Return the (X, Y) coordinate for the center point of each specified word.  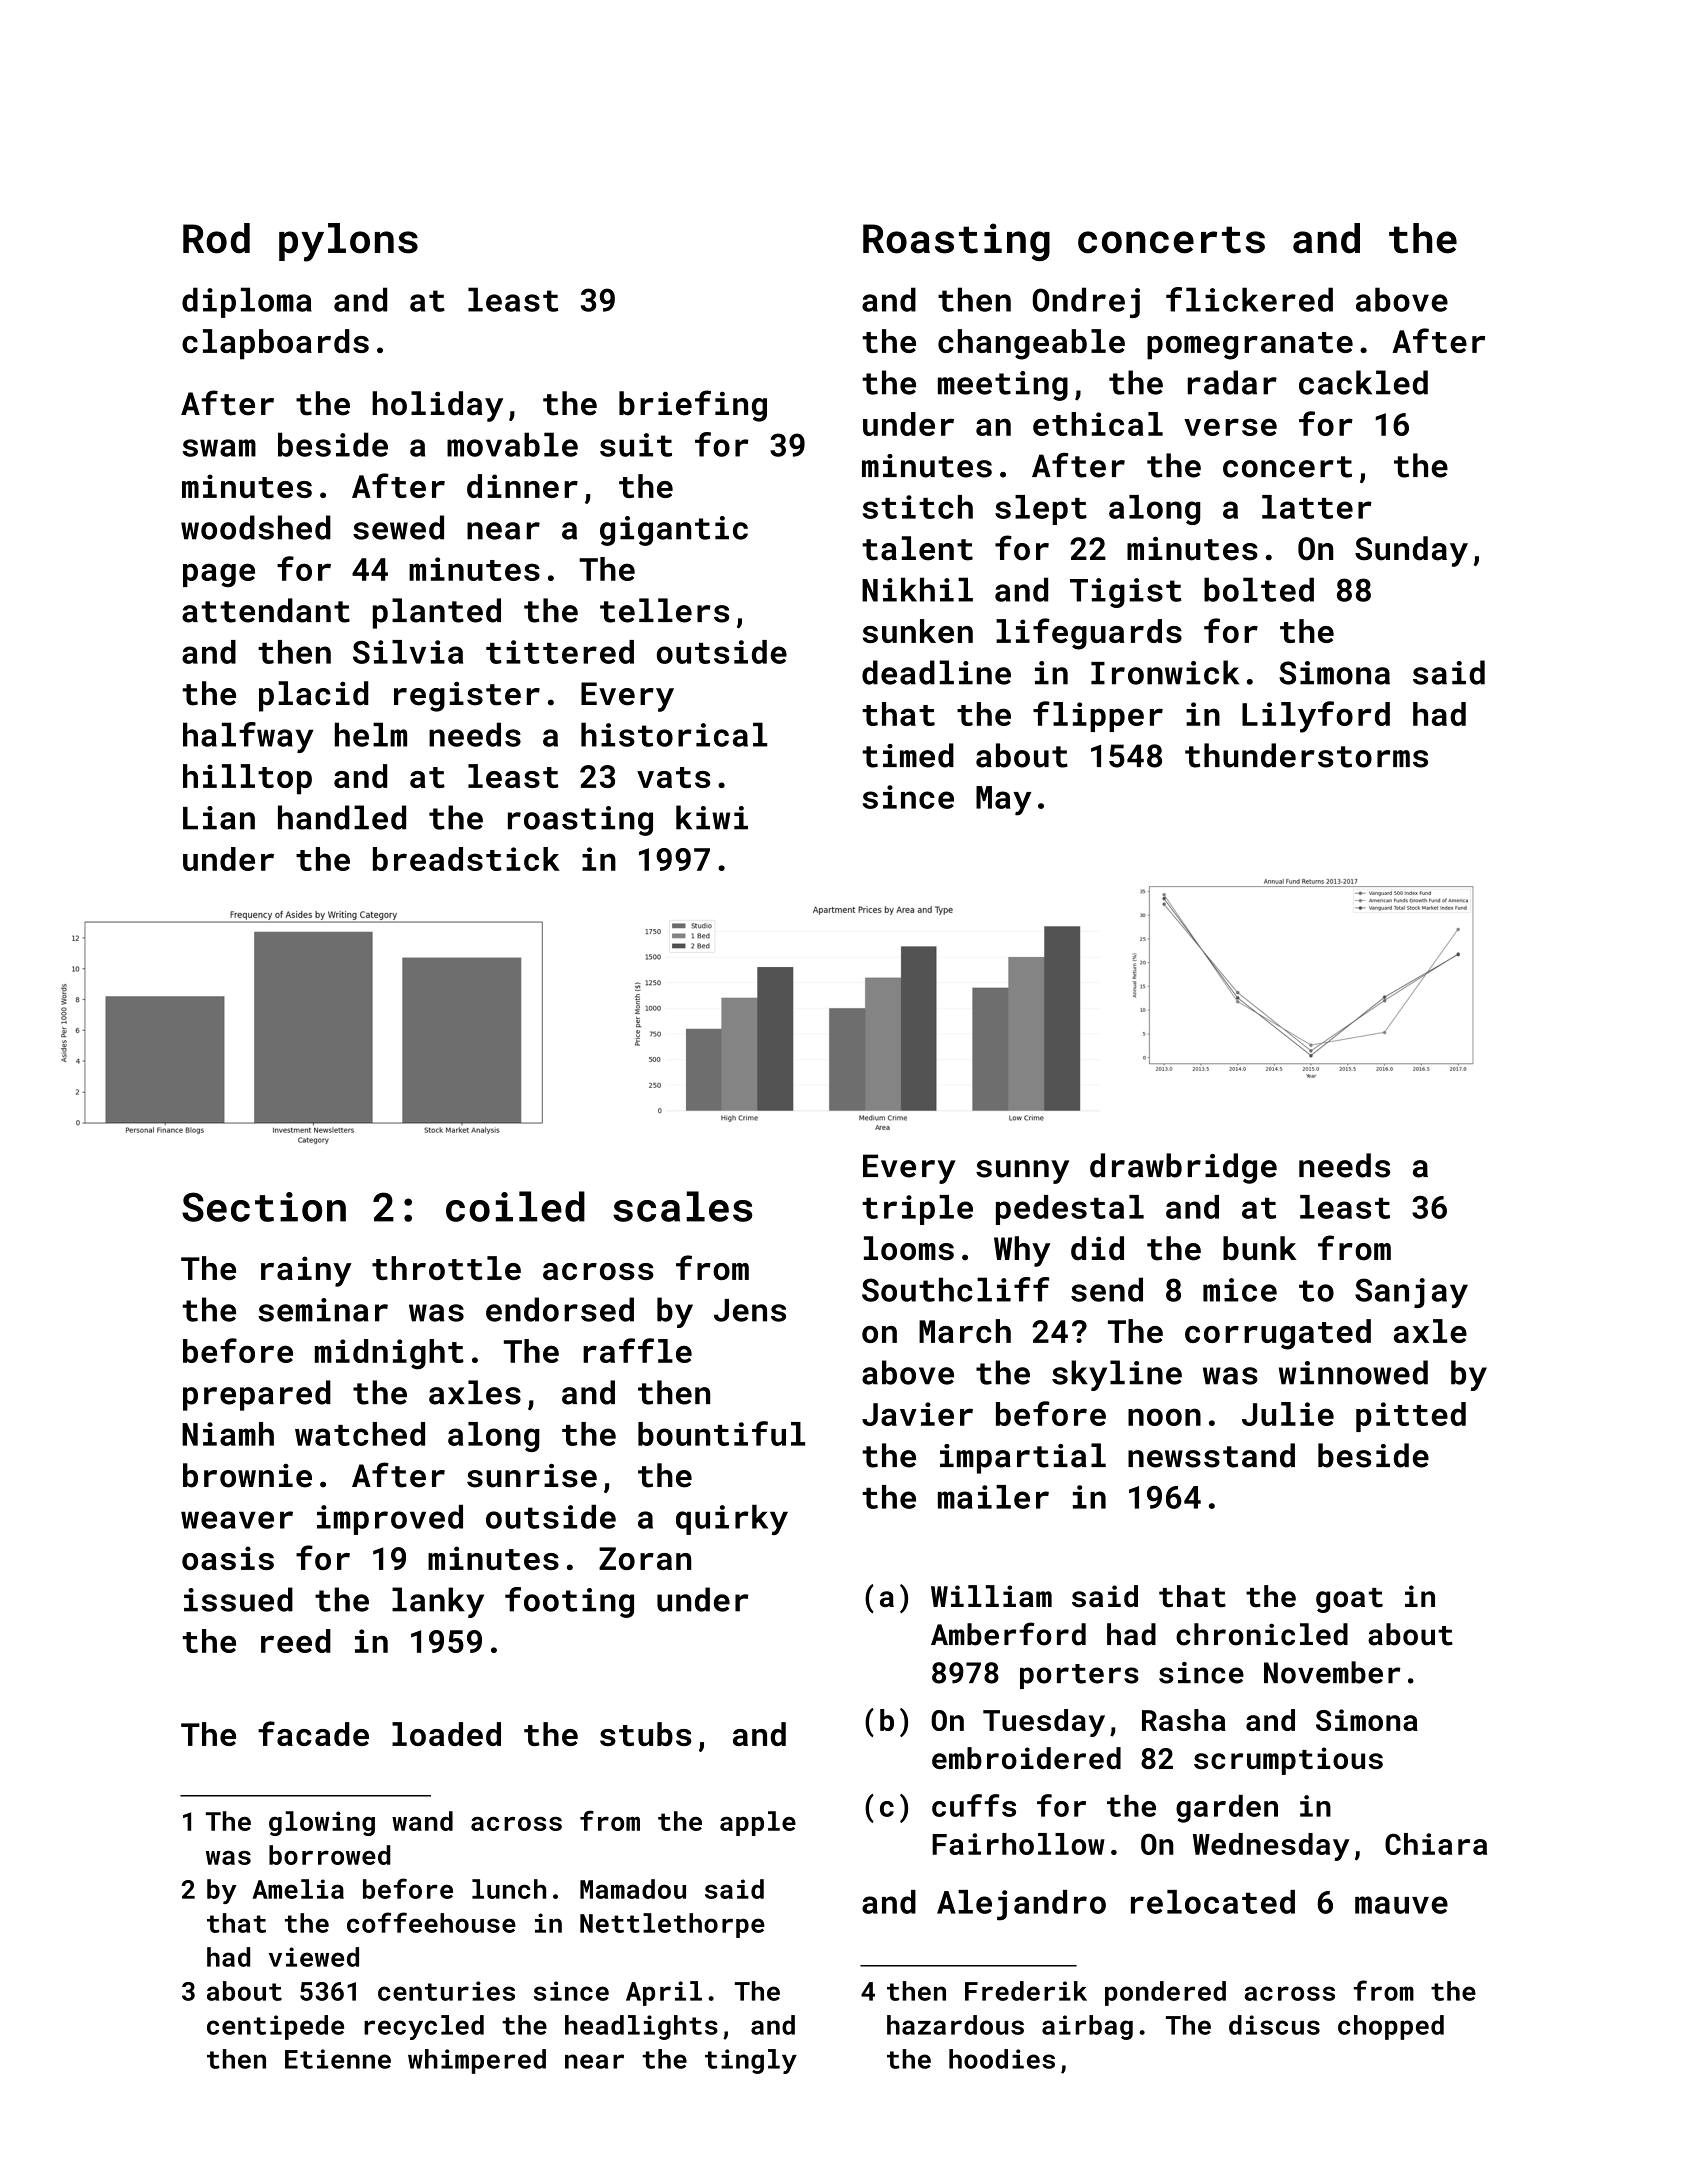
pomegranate (1250, 346)
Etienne (338, 2059)
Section (264, 1207)
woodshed (256, 527)
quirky (732, 1519)
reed (296, 1641)
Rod (216, 238)
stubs (645, 1734)
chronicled (1262, 1634)
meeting (1003, 386)
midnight (389, 1354)
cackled (1363, 382)
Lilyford (1316, 717)
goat (1349, 1600)
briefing (693, 406)
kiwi (712, 817)
